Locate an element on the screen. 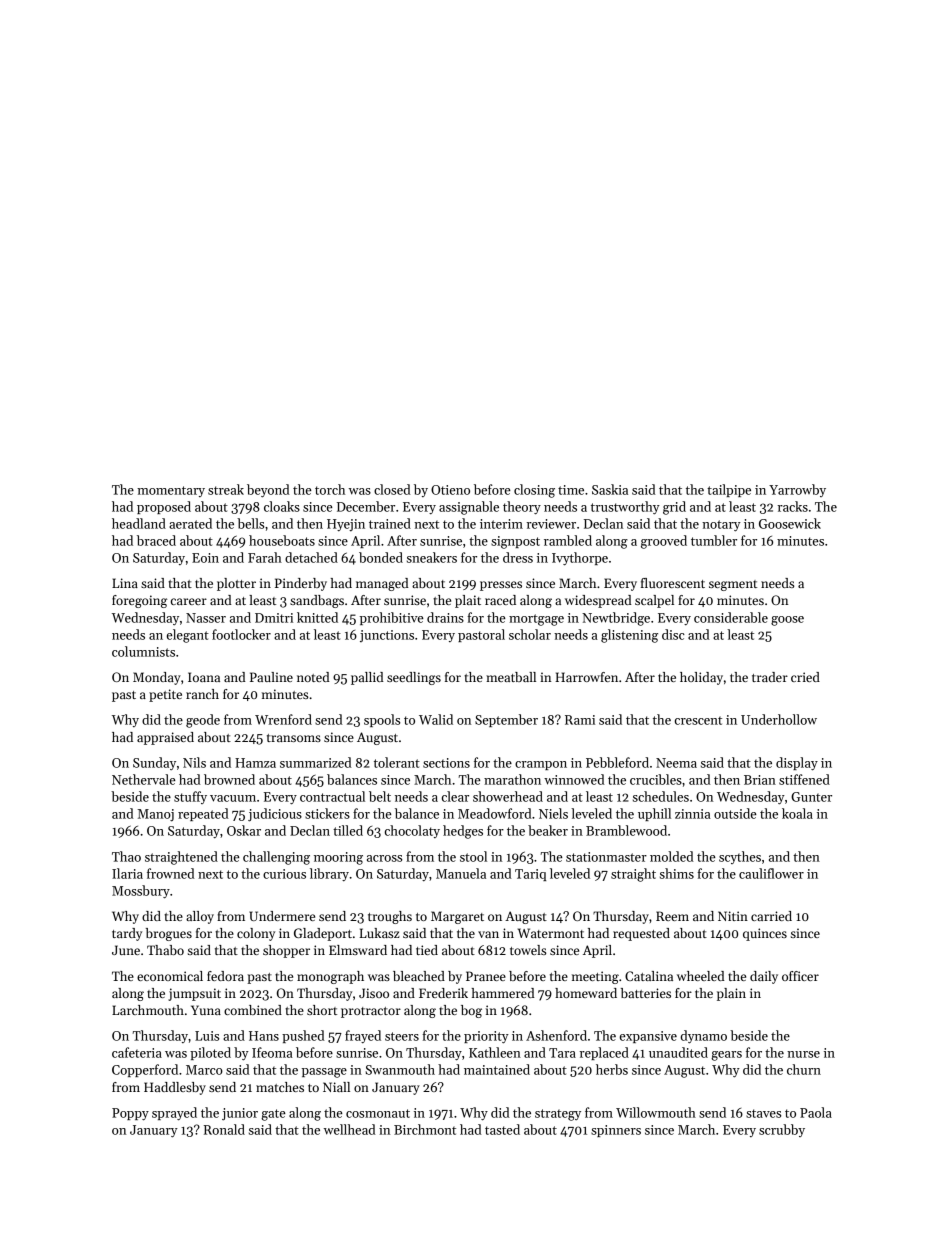 This screenshot has width=952, height=1233. tasted is located at coordinates (502, 1129).
